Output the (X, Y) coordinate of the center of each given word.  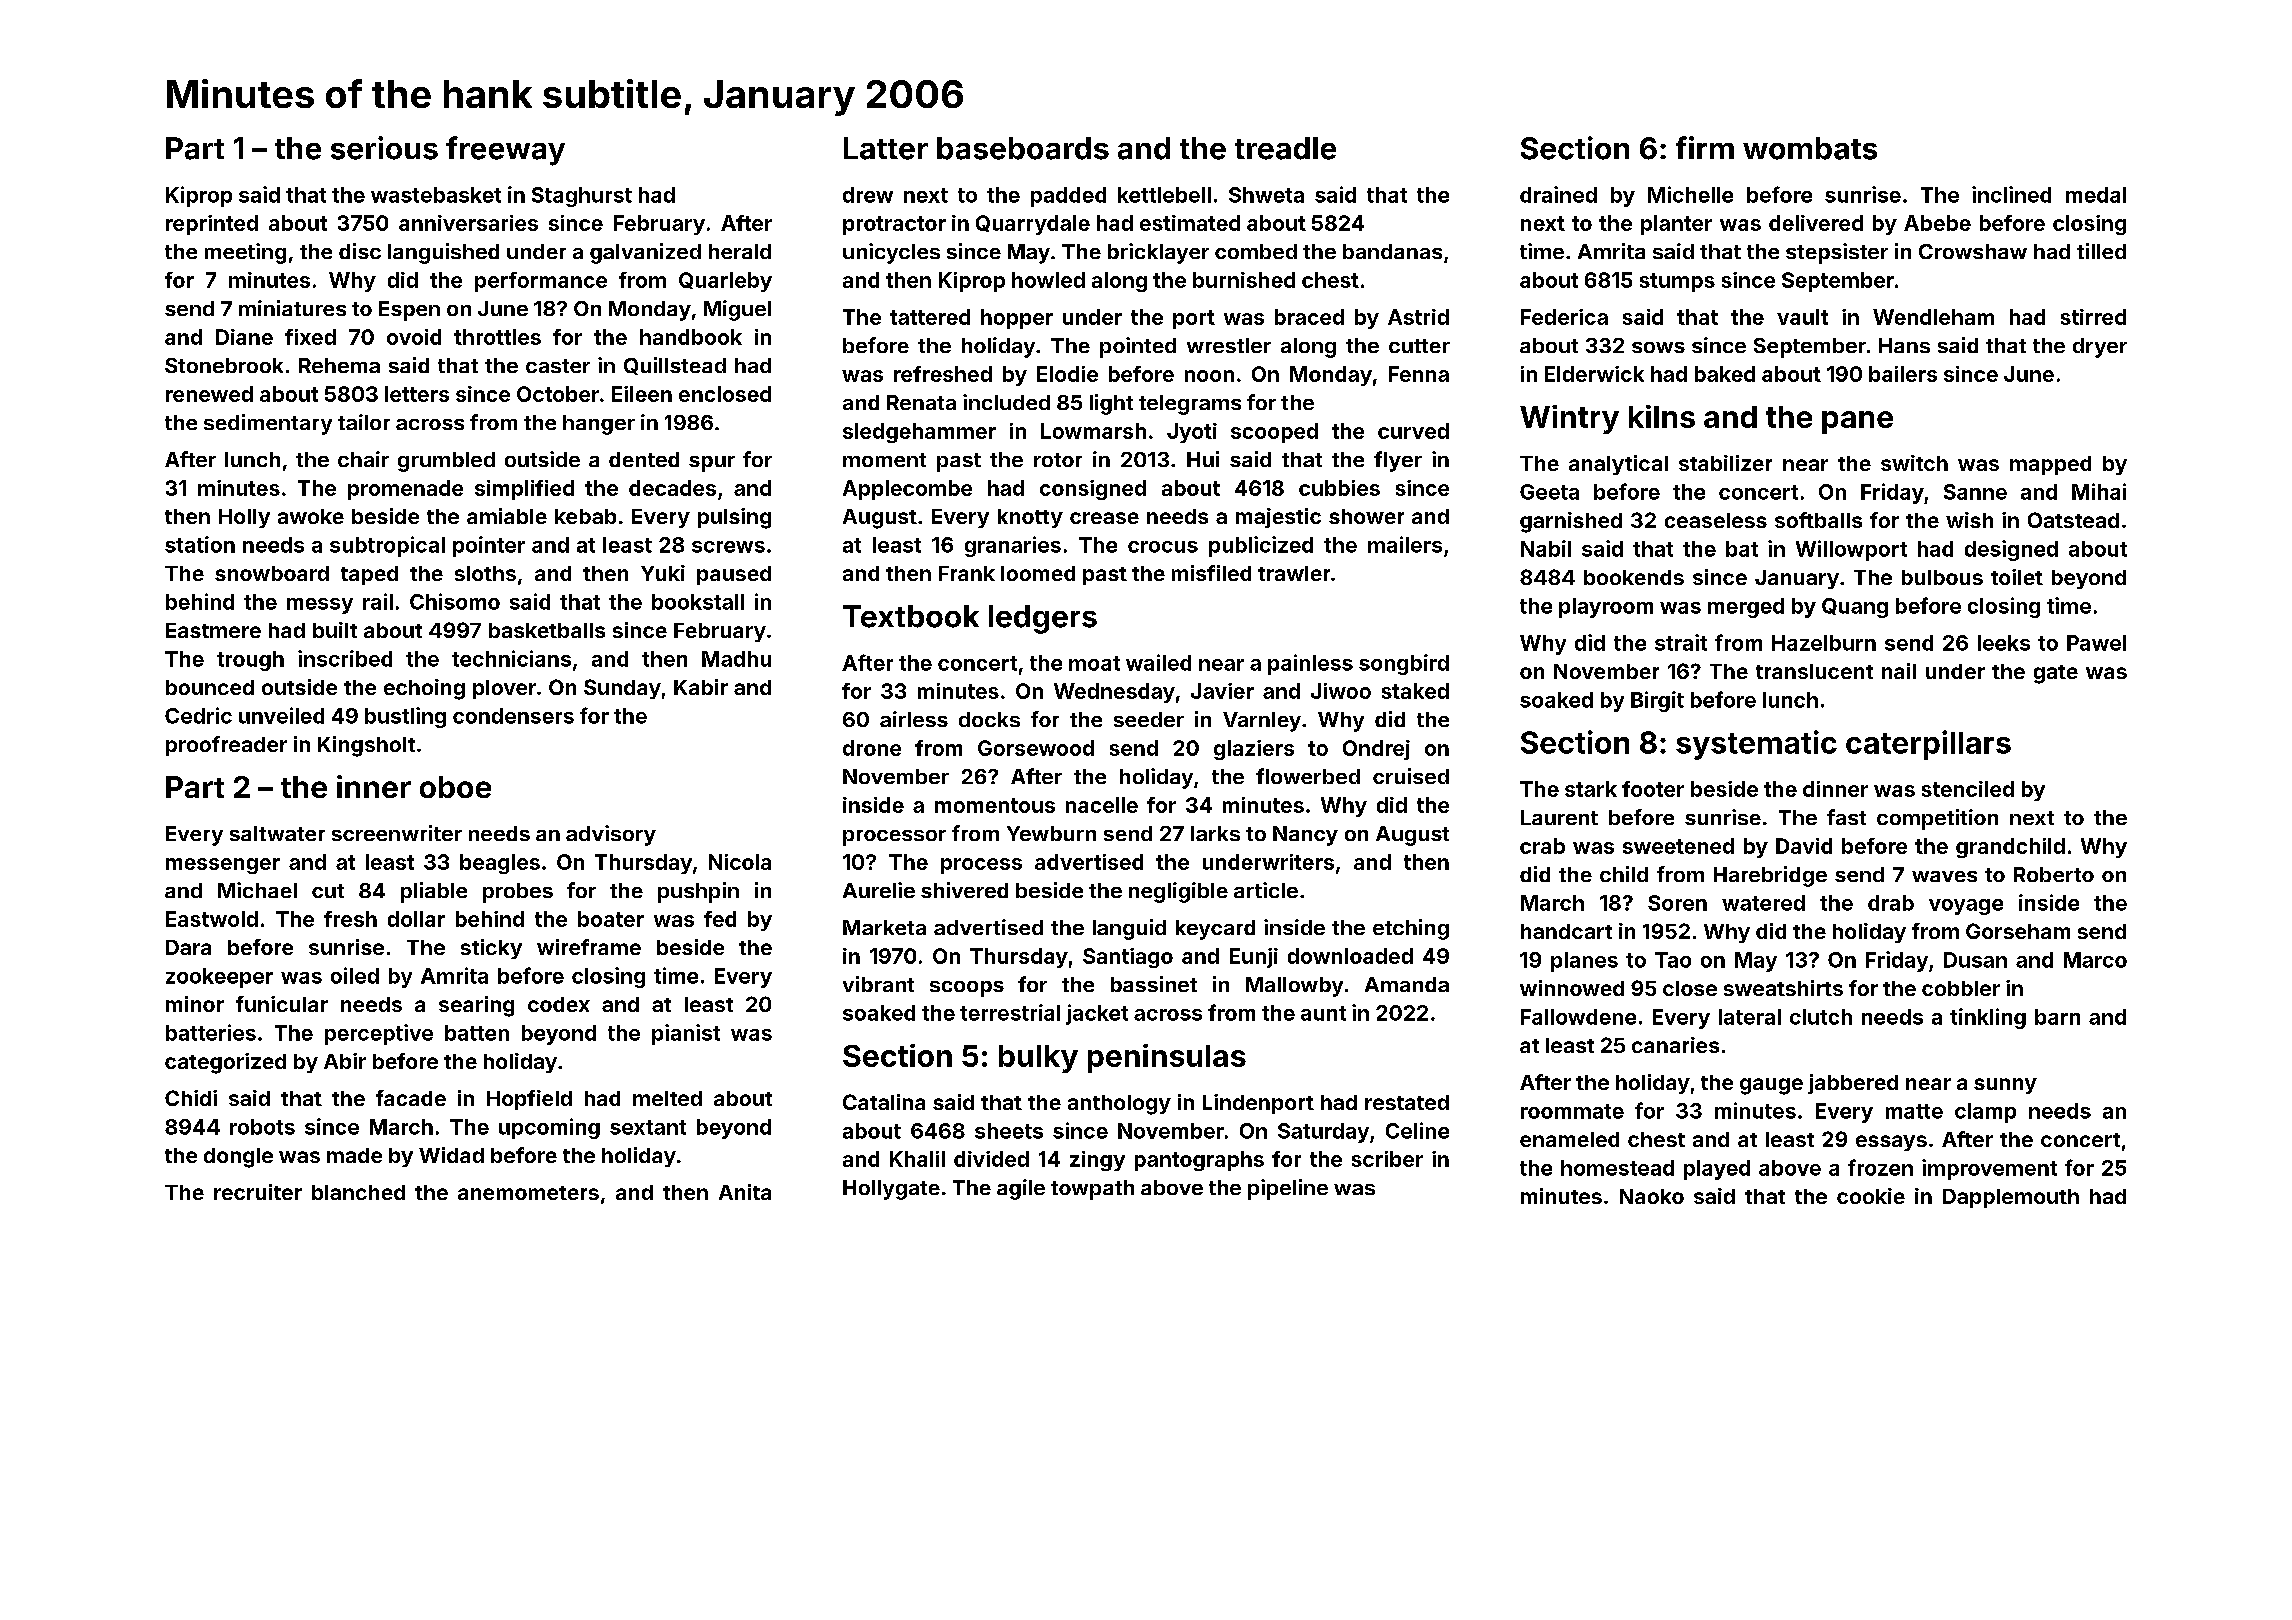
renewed (209, 394)
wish (1969, 520)
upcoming (549, 1128)
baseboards (1023, 148)
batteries (211, 1032)
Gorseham (2018, 931)
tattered (930, 317)
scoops (967, 989)
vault (1802, 317)
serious (384, 148)
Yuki (663, 573)
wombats (1810, 148)
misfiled (1211, 573)
